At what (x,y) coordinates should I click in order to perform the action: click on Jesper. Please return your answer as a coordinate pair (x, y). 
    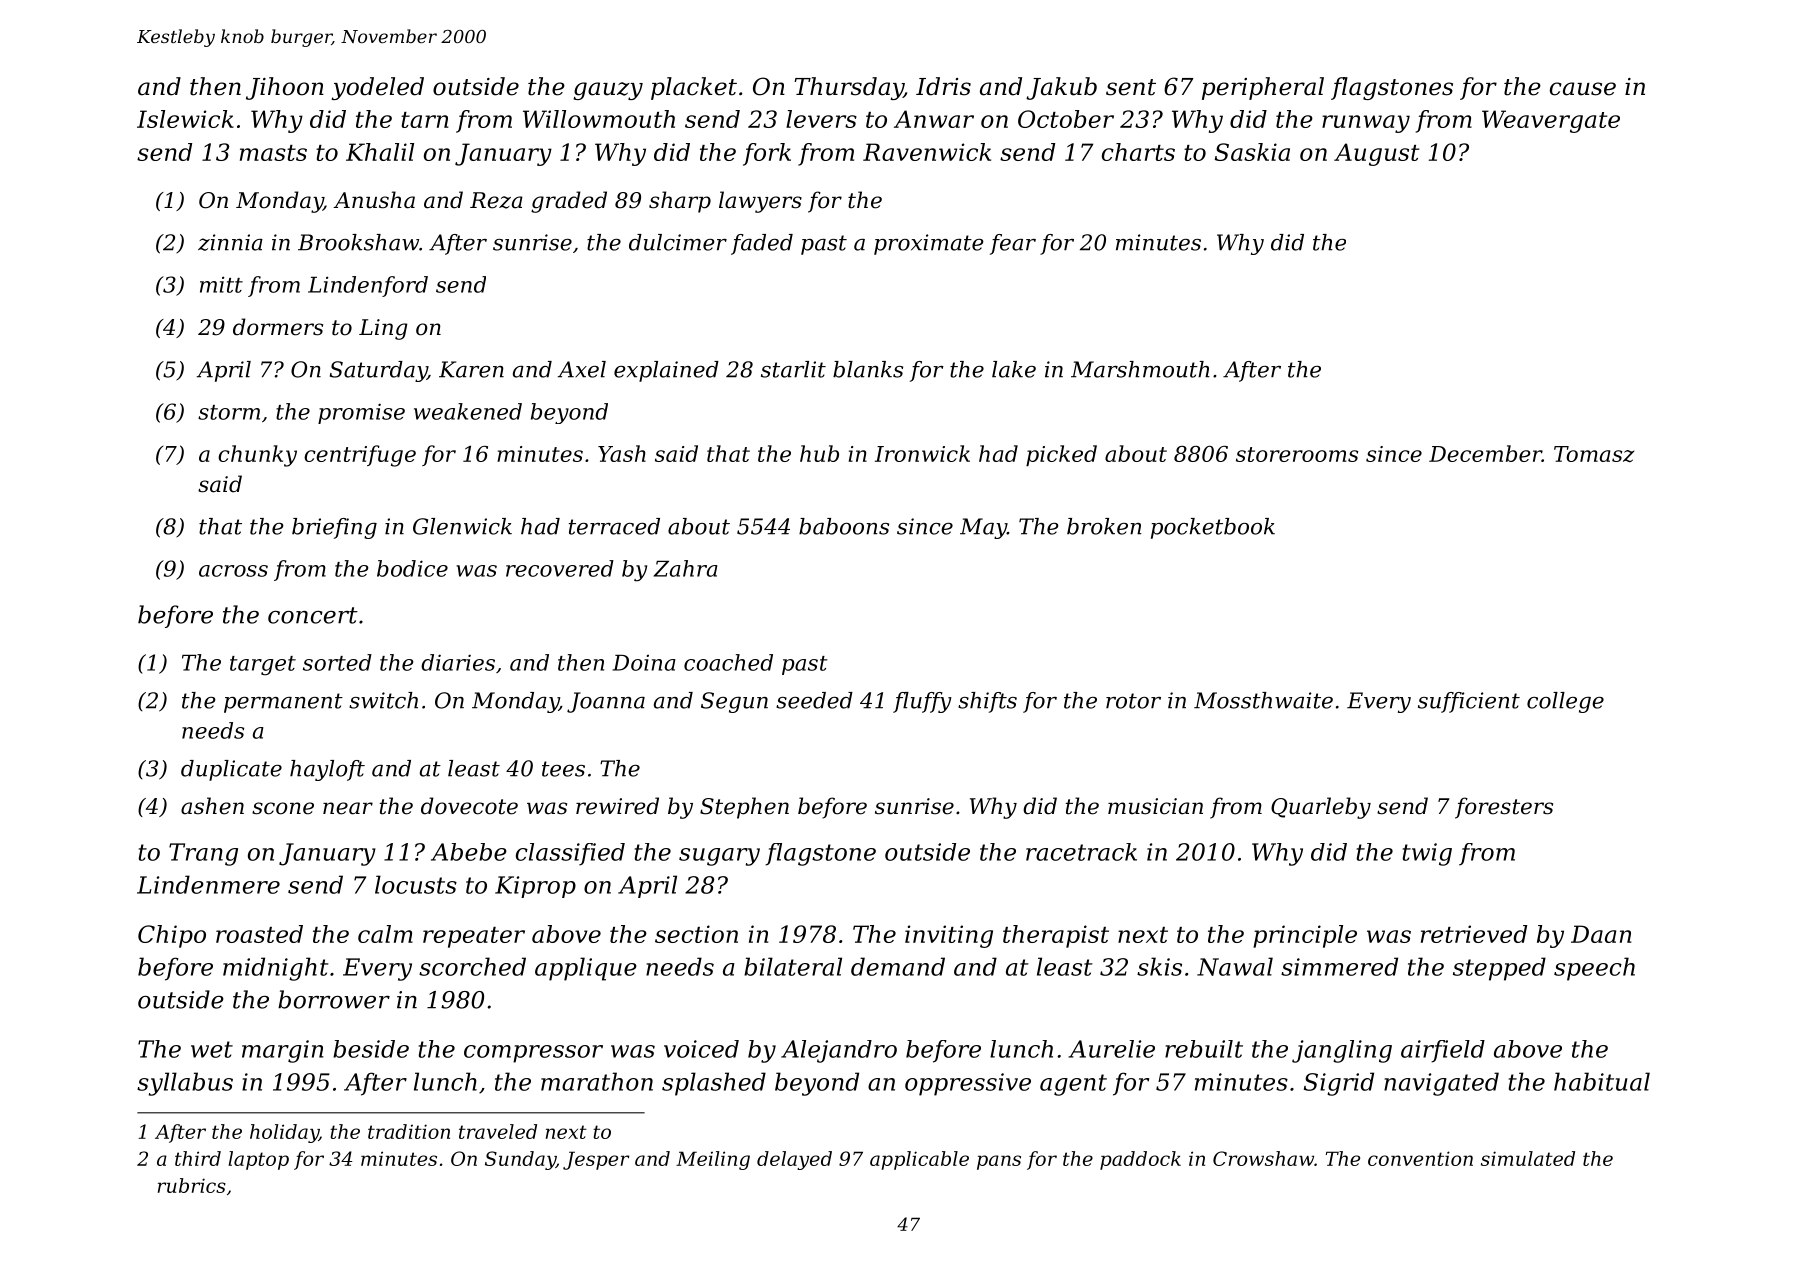
    Looking at the image, I should click on (596, 1160).
